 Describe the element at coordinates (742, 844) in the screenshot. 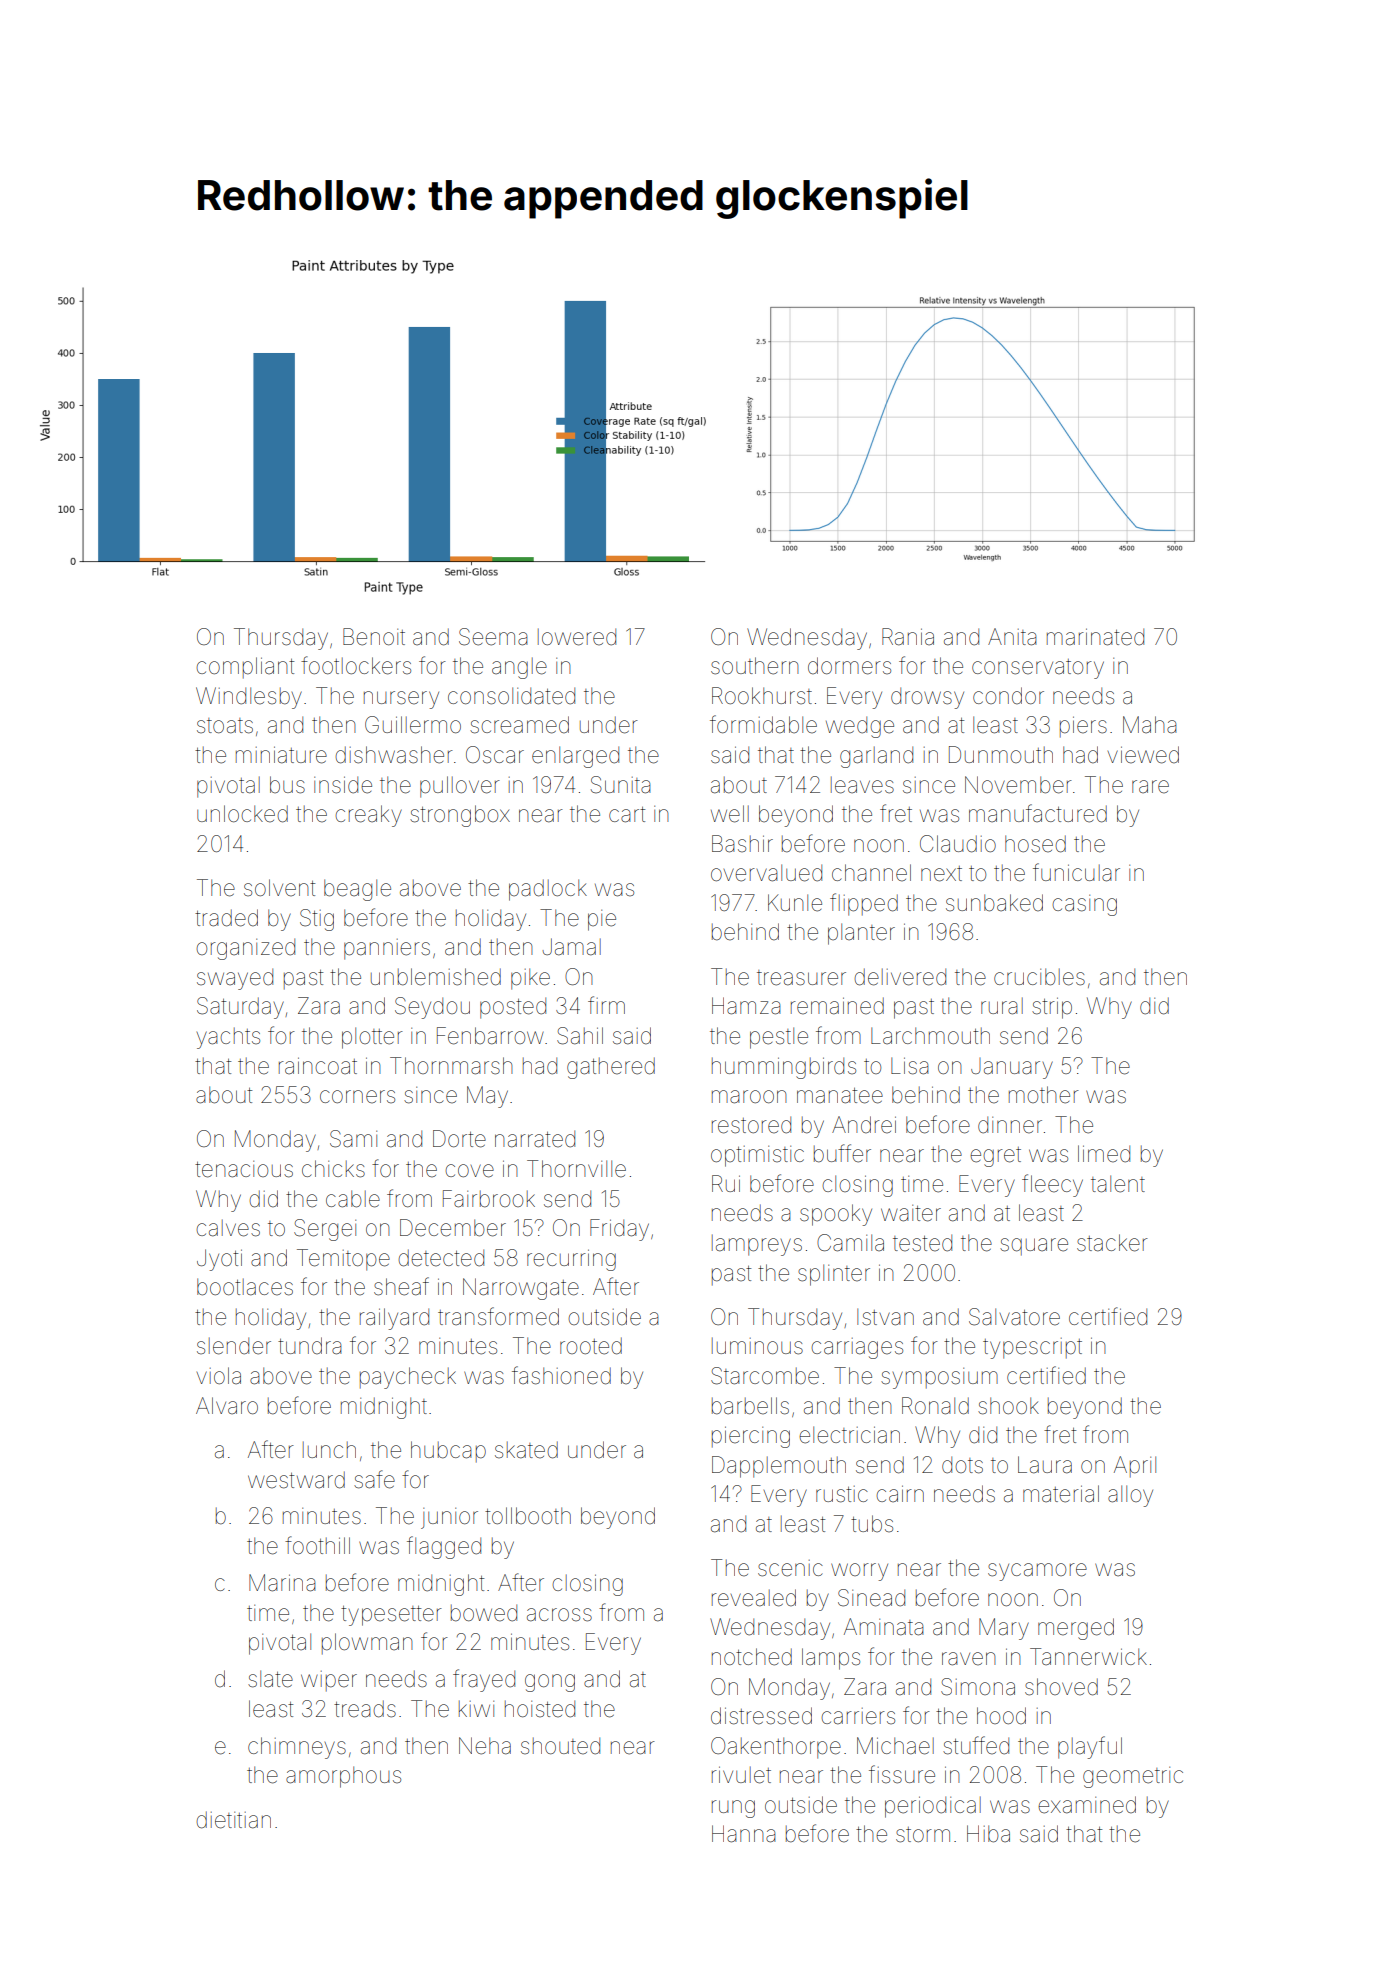

I see `Bashir` at that location.
